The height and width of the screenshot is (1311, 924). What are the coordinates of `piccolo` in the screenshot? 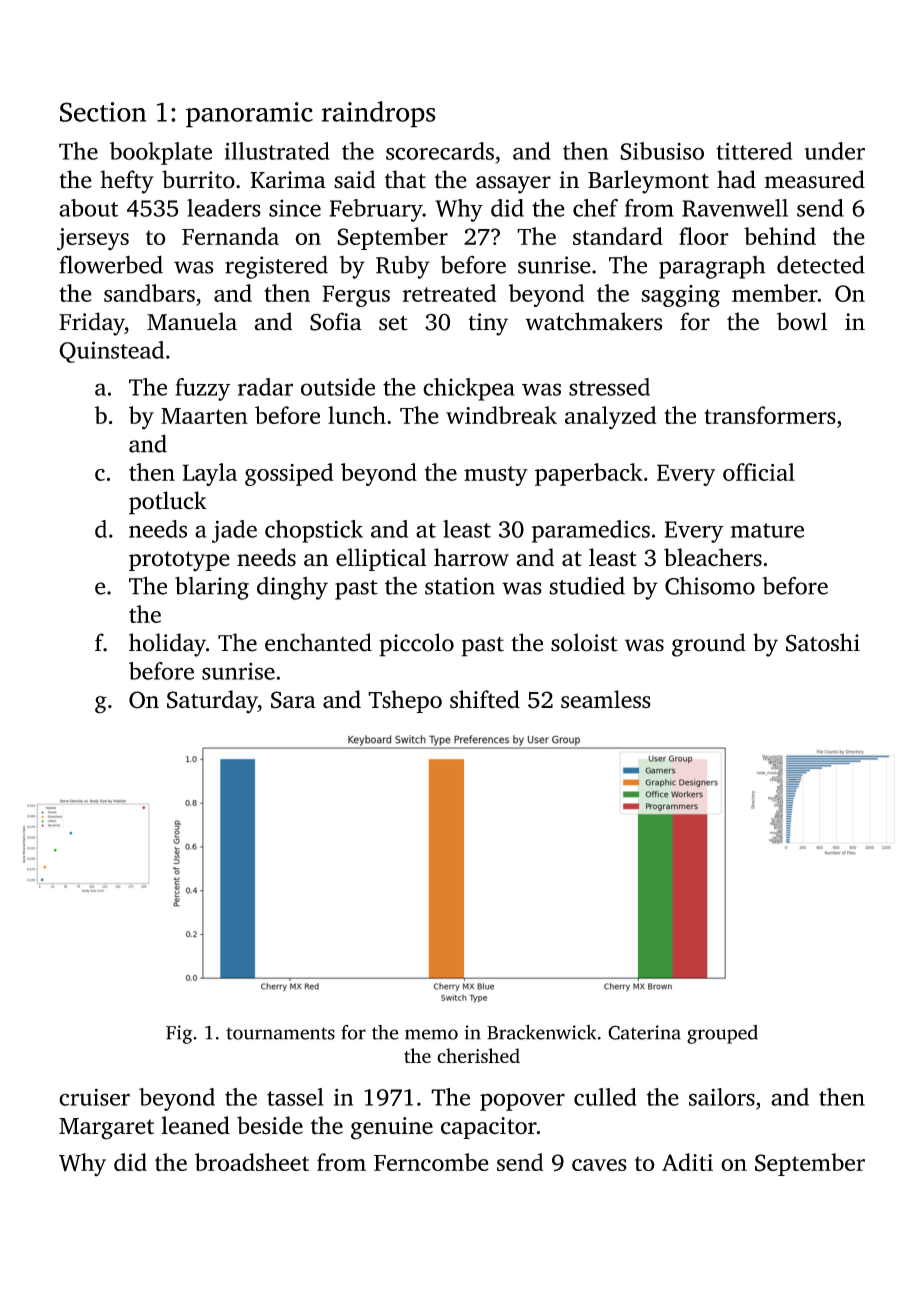 It's located at (416, 645).
